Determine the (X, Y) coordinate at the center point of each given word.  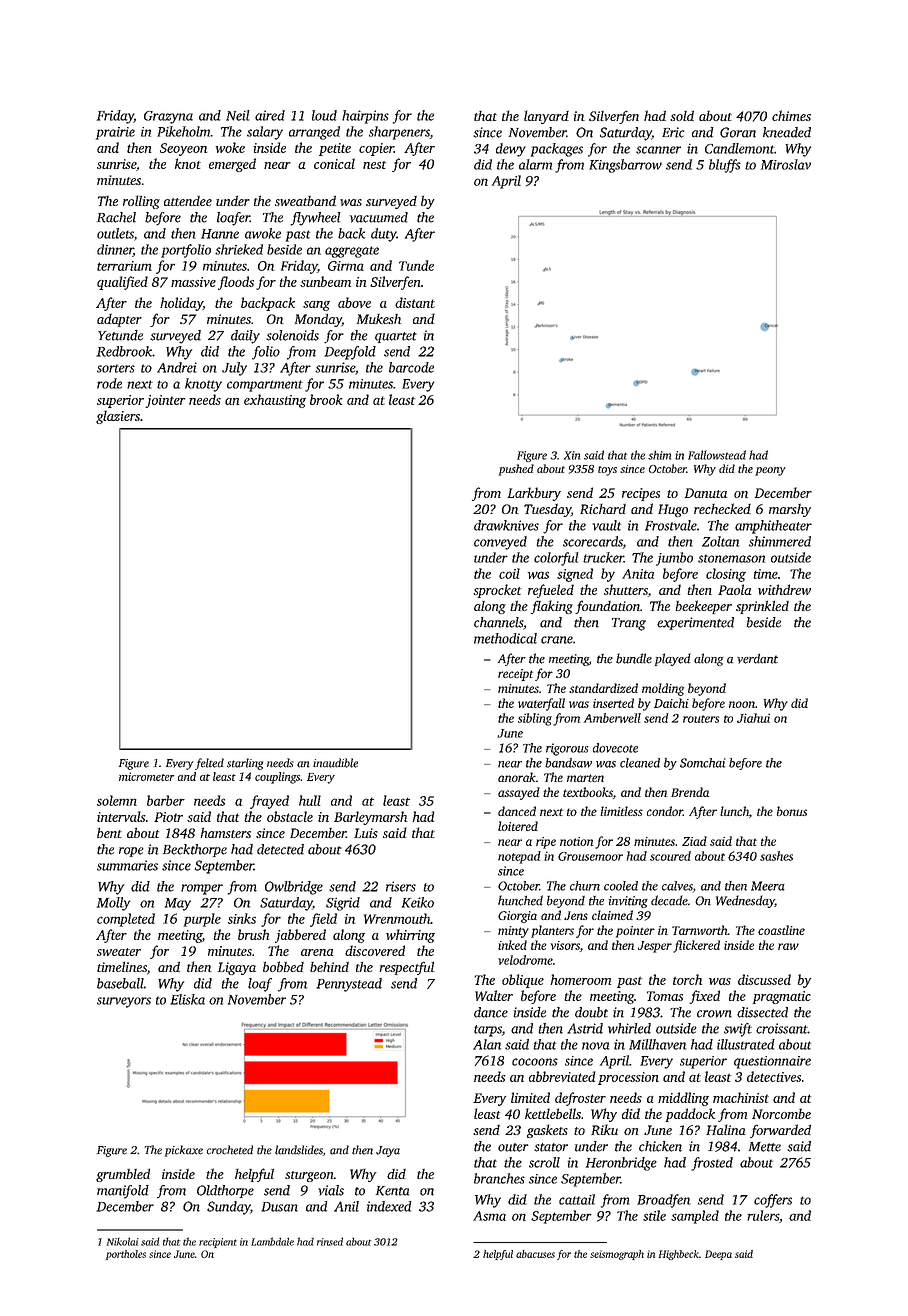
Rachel (116, 217)
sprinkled (762, 607)
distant (415, 302)
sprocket (497, 591)
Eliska (187, 999)
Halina (726, 1129)
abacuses (535, 1254)
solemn (117, 800)
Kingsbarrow (625, 166)
